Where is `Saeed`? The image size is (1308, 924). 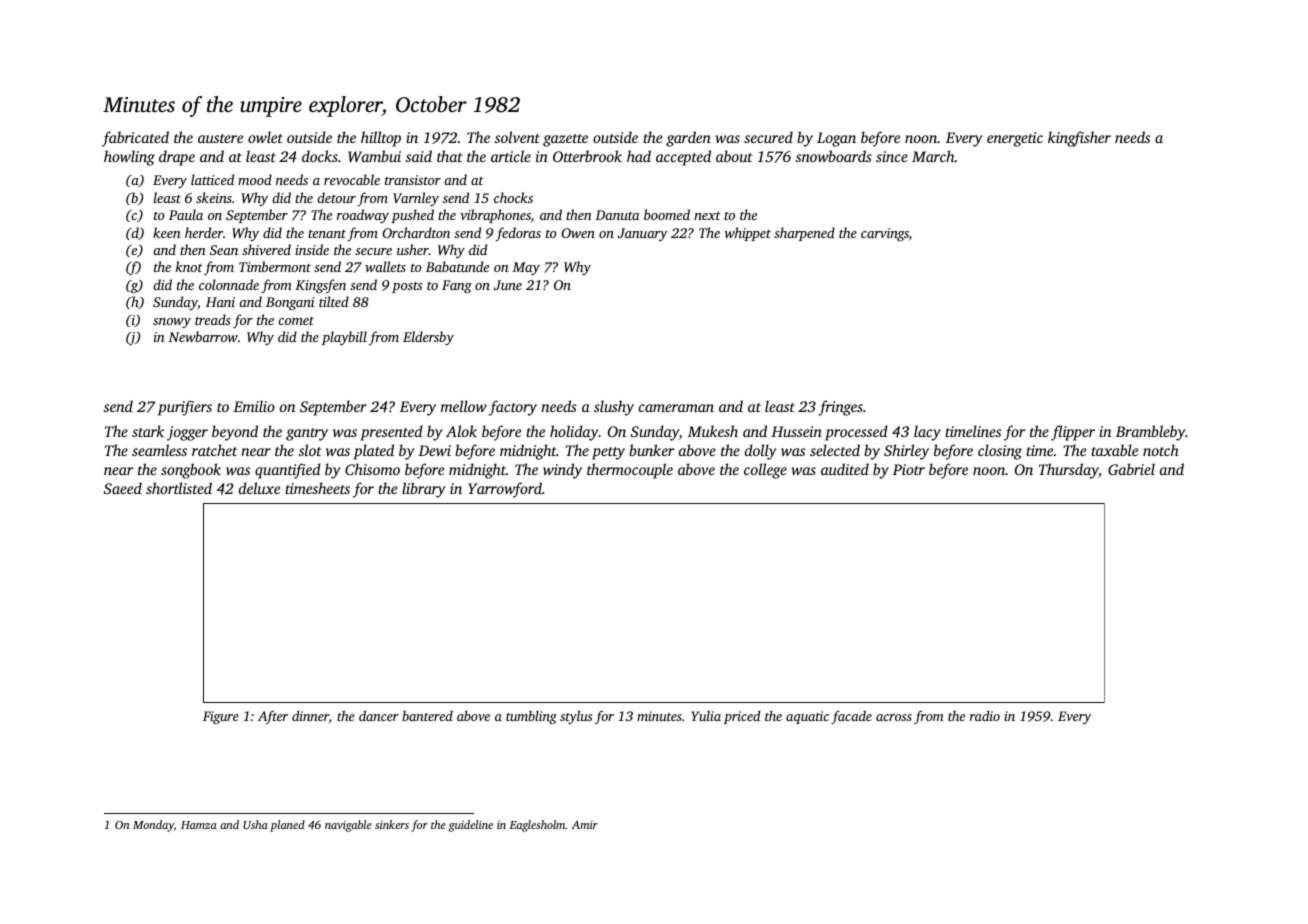
Saeed is located at coordinates (123, 488).
